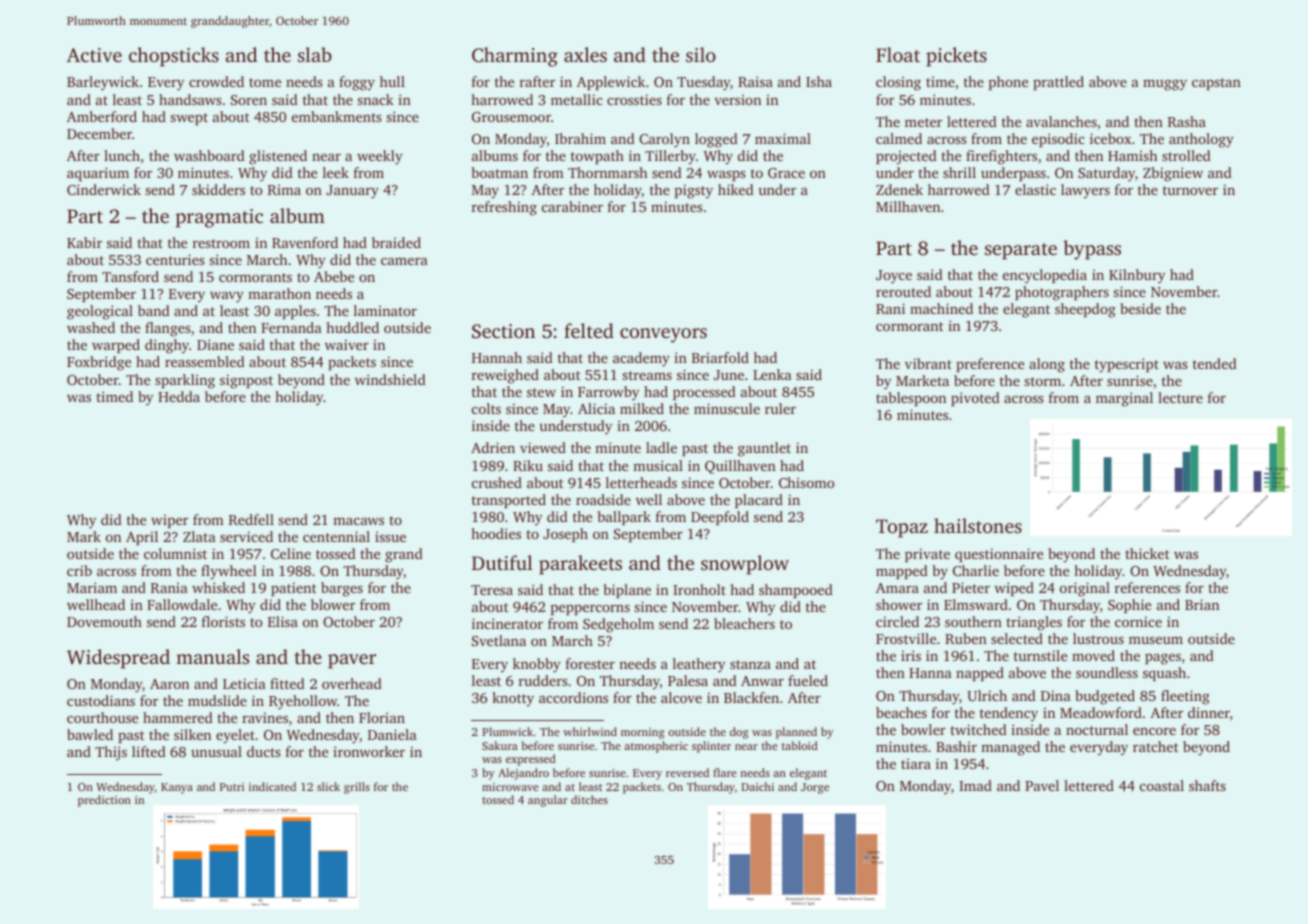 Image resolution: width=1308 pixels, height=924 pixels. Describe the element at coordinates (1001, 157) in the screenshot. I see `firefighters` at that location.
